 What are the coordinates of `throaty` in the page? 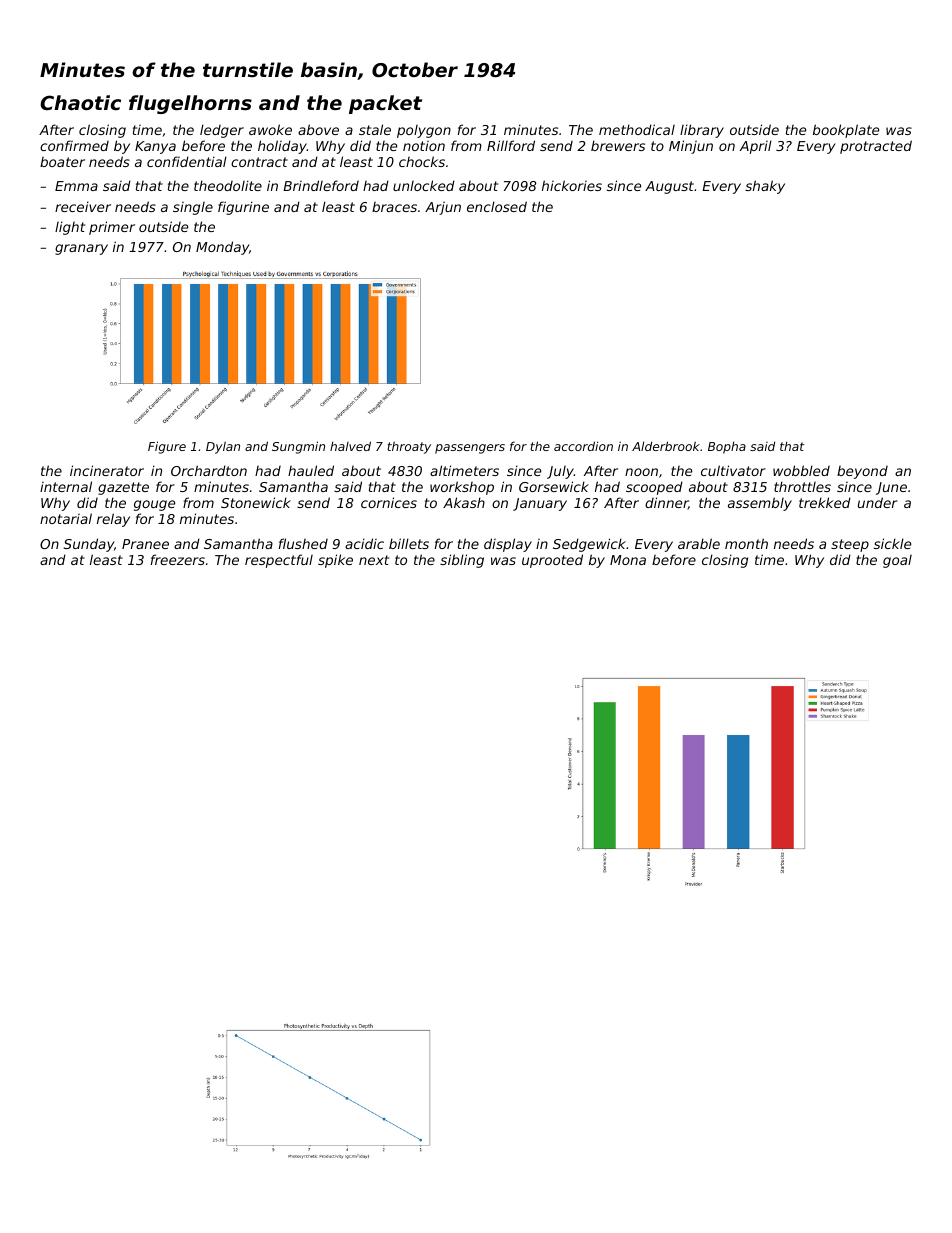 It's located at (409, 447).
